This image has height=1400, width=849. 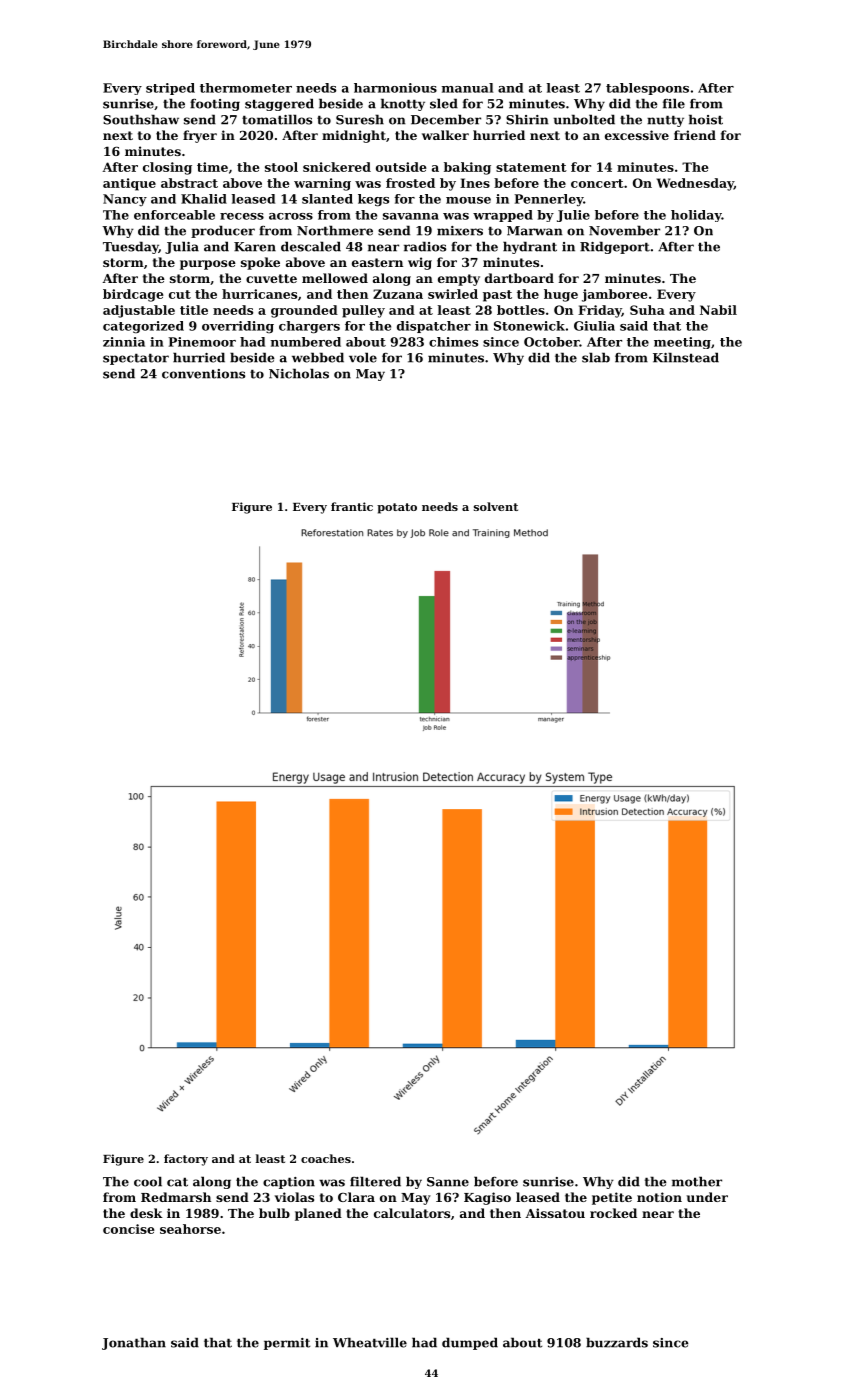 What do you see at coordinates (124, 342) in the image?
I see `zinnia` at bounding box center [124, 342].
